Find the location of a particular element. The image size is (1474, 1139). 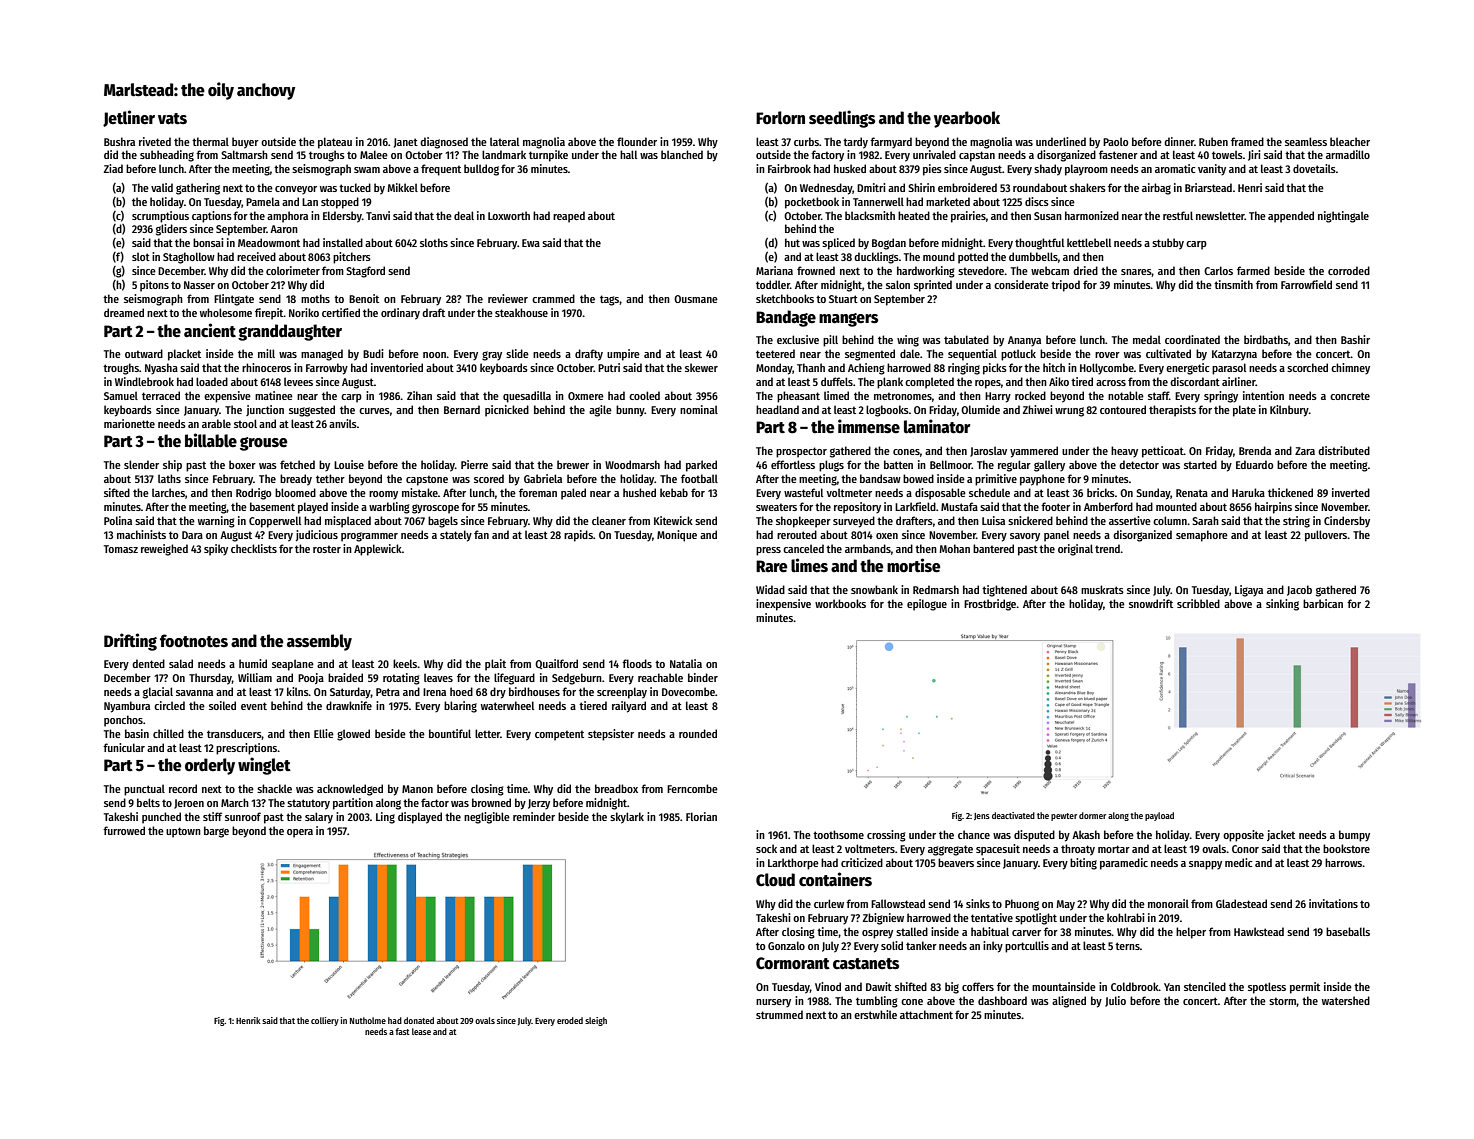

Forlorn is located at coordinates (780, 118).
